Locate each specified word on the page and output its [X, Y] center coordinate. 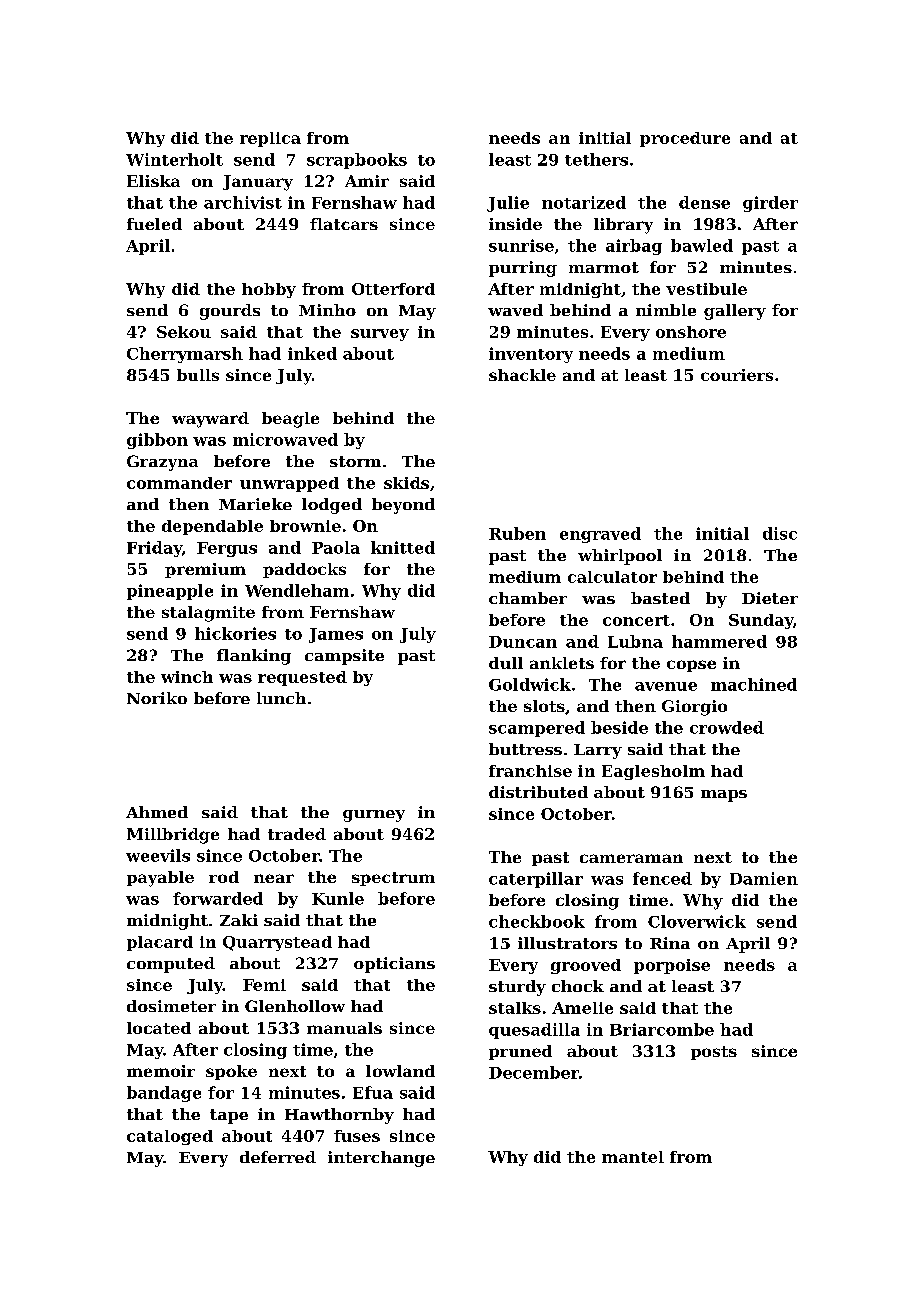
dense [704, 202]
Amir [367, 181]
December [534, 1072]
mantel [633, 1157]
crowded [727, 727]
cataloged [170, 1137]
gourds [230, 312]
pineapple [170, 592]
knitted [403, 547]
